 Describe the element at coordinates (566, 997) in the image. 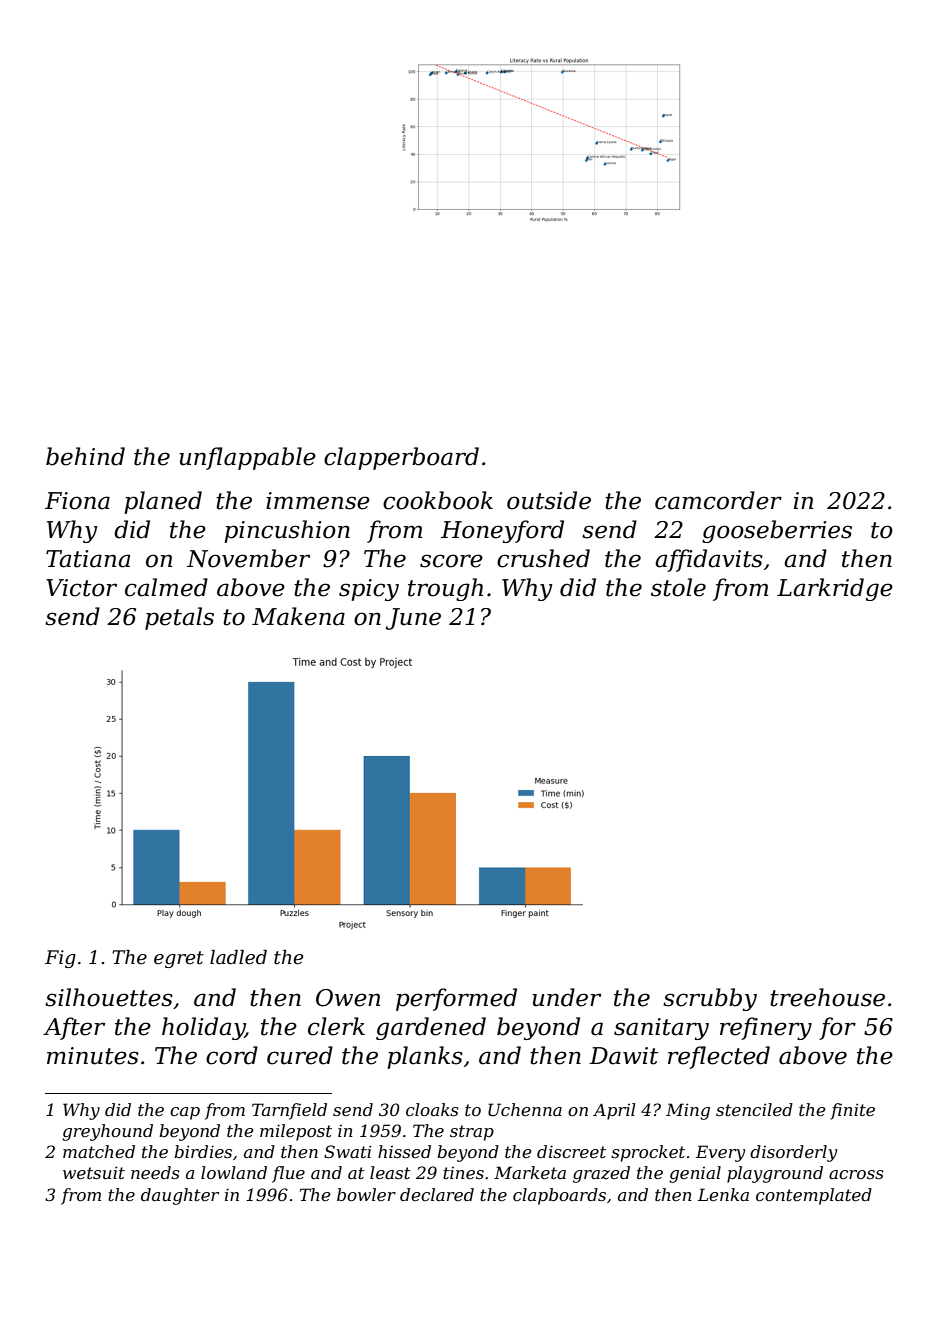

I see `under` at that location.
